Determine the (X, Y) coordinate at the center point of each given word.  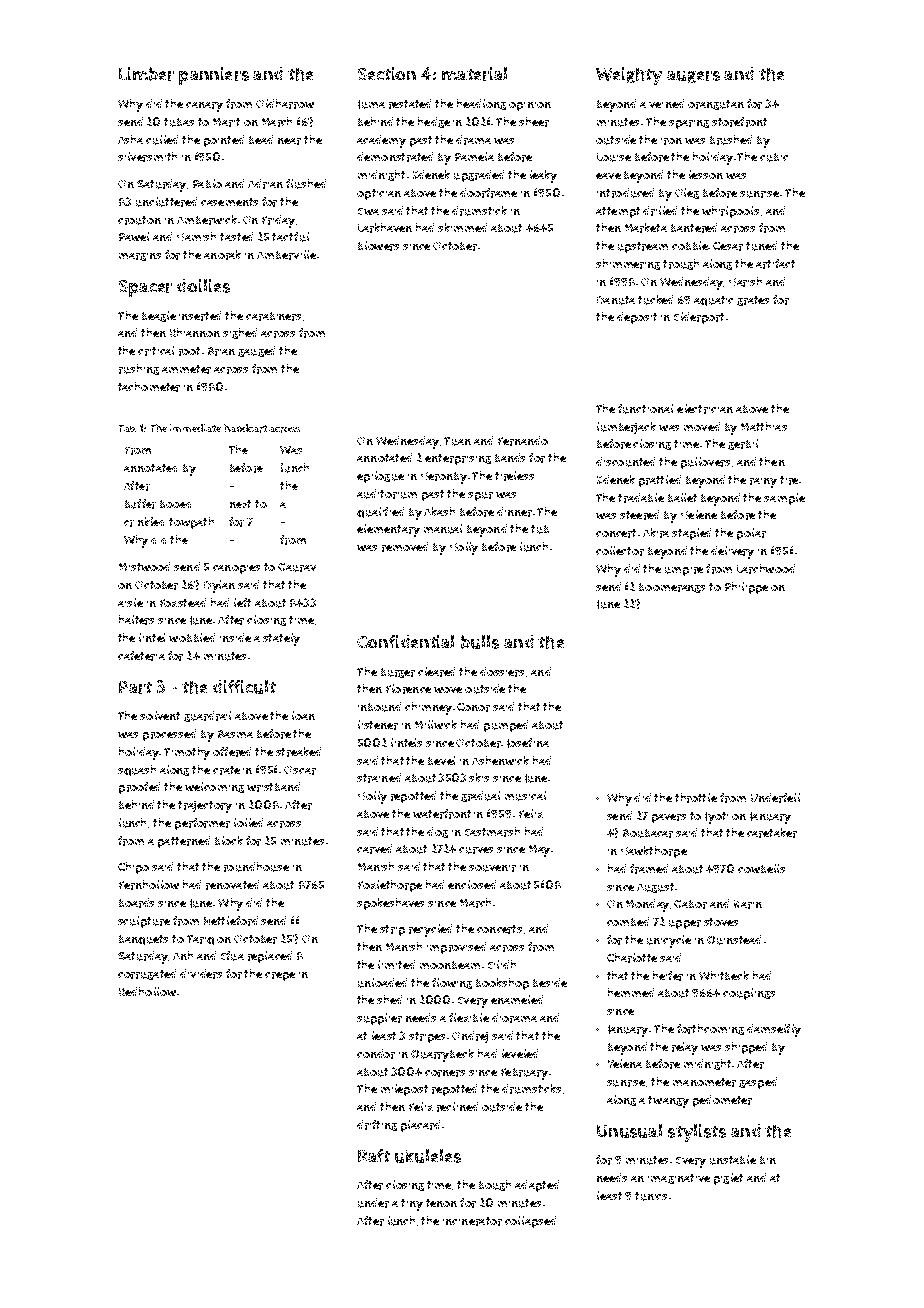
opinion (530, 106)
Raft (374, 1155)
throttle (696, 798)
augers (693, 77)
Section (387, 73)
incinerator (472, 1221)
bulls (480, 642)
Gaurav (297, 567)
